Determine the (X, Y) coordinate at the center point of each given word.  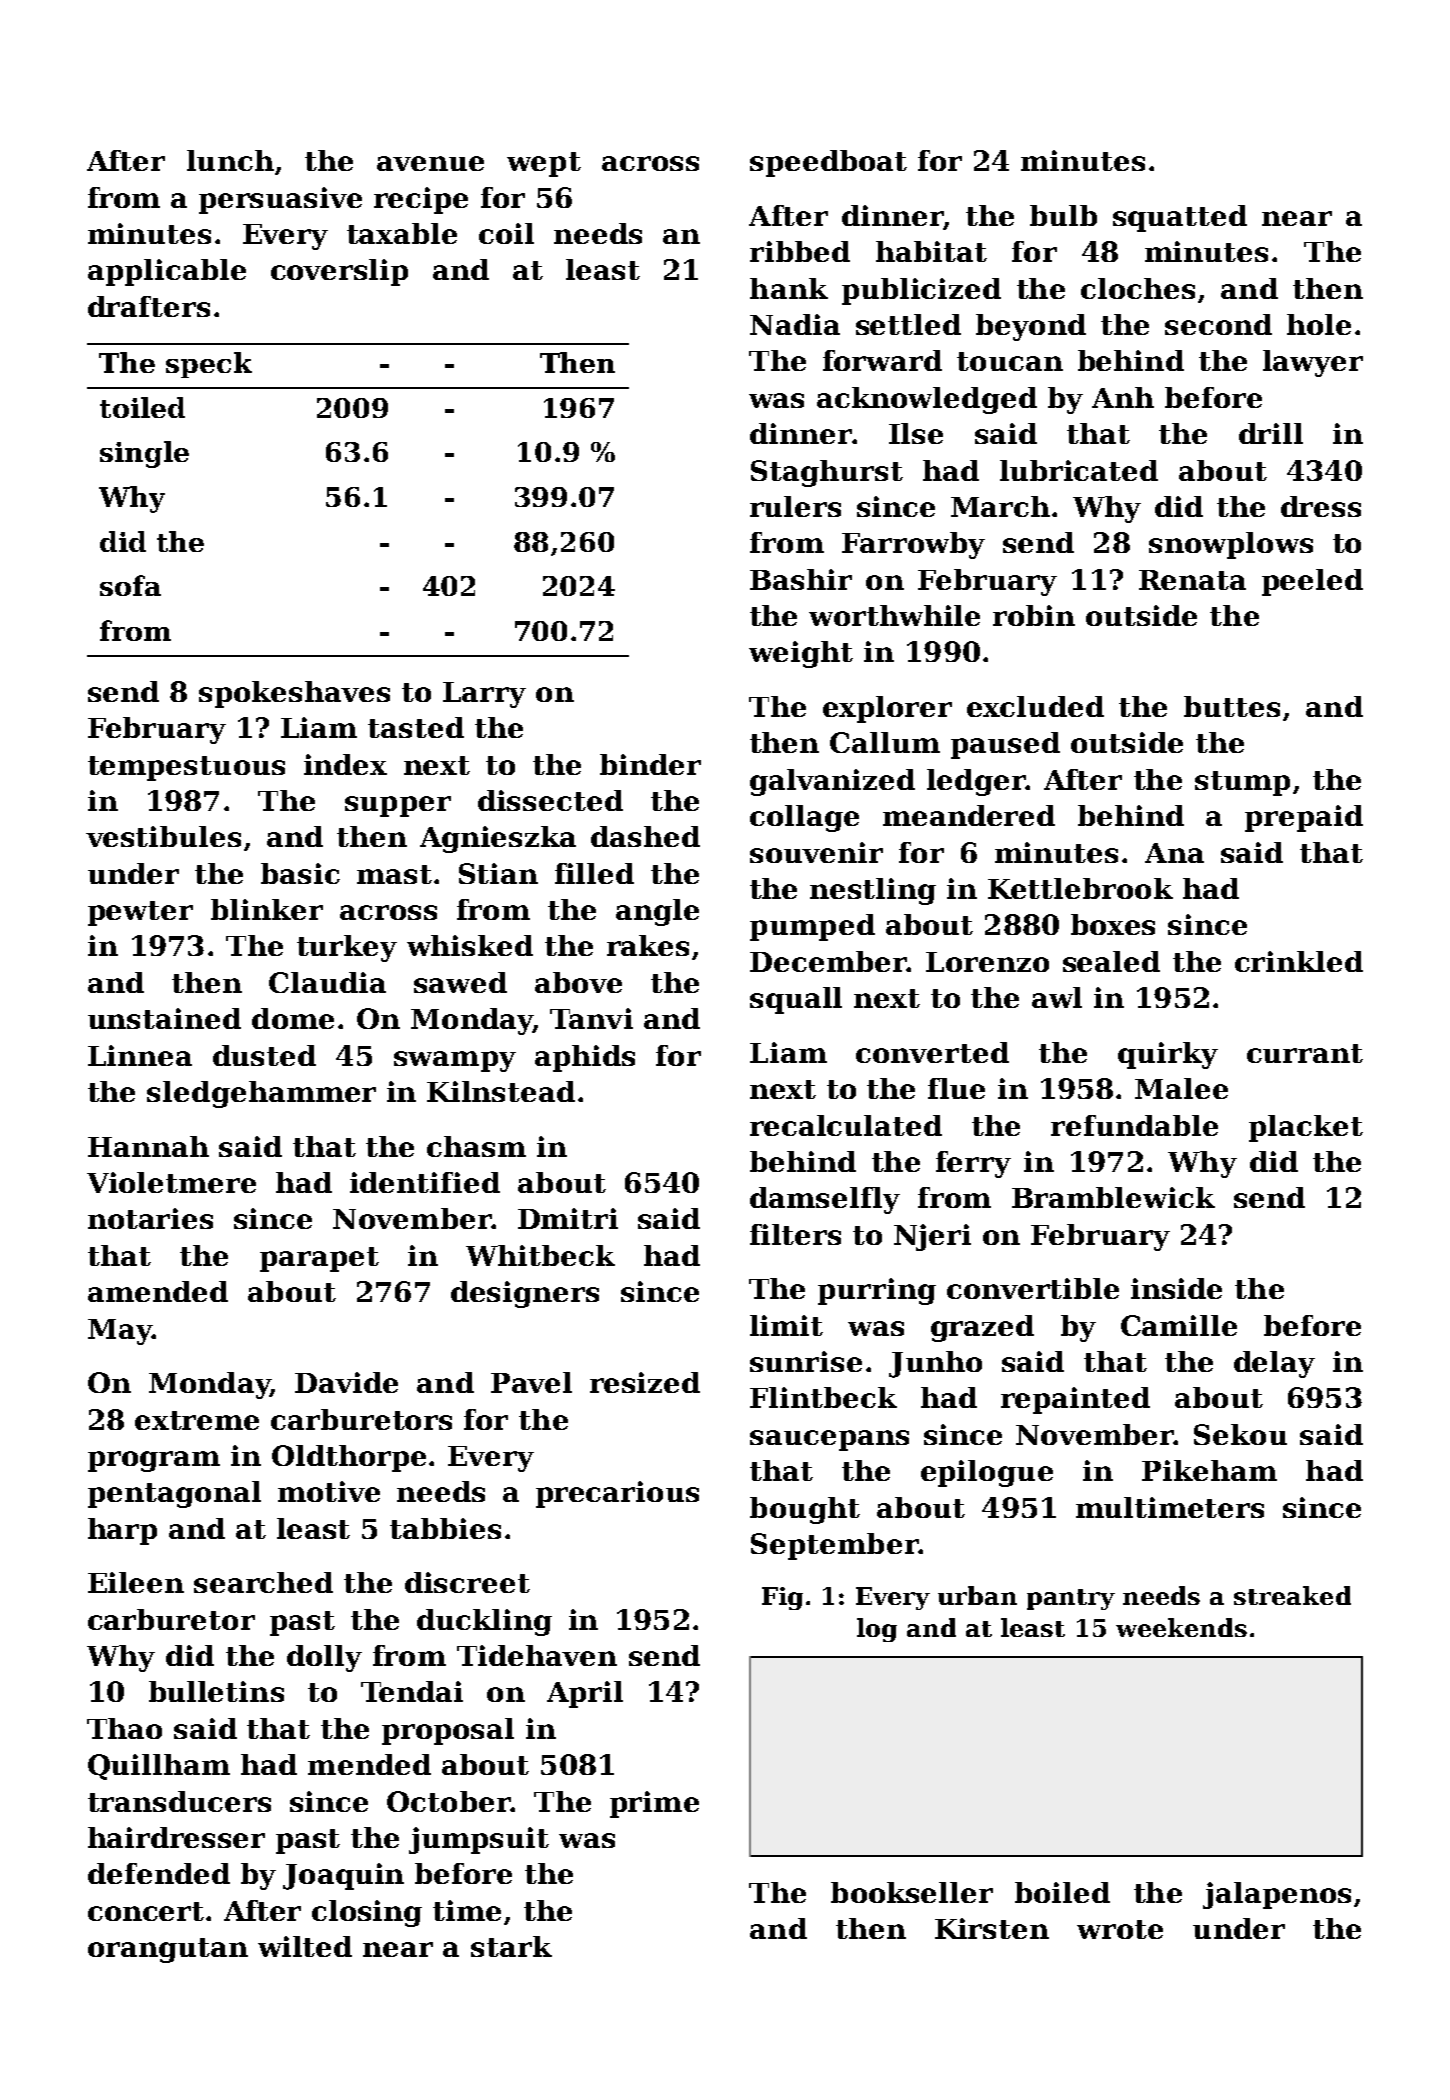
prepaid (1304, 818)
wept (544, 164)
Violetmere (171, 1182)
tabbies (445, 1528)
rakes (648, 945)
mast (394, 874)
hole (1319, 324)
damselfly (825, 1200)
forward (882, 360)
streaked (1292, 1595)
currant (1305, 1053)
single (144, 454)
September (834, 1546)
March (1000, 506)
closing (367, 1913)
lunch (230, 160)
